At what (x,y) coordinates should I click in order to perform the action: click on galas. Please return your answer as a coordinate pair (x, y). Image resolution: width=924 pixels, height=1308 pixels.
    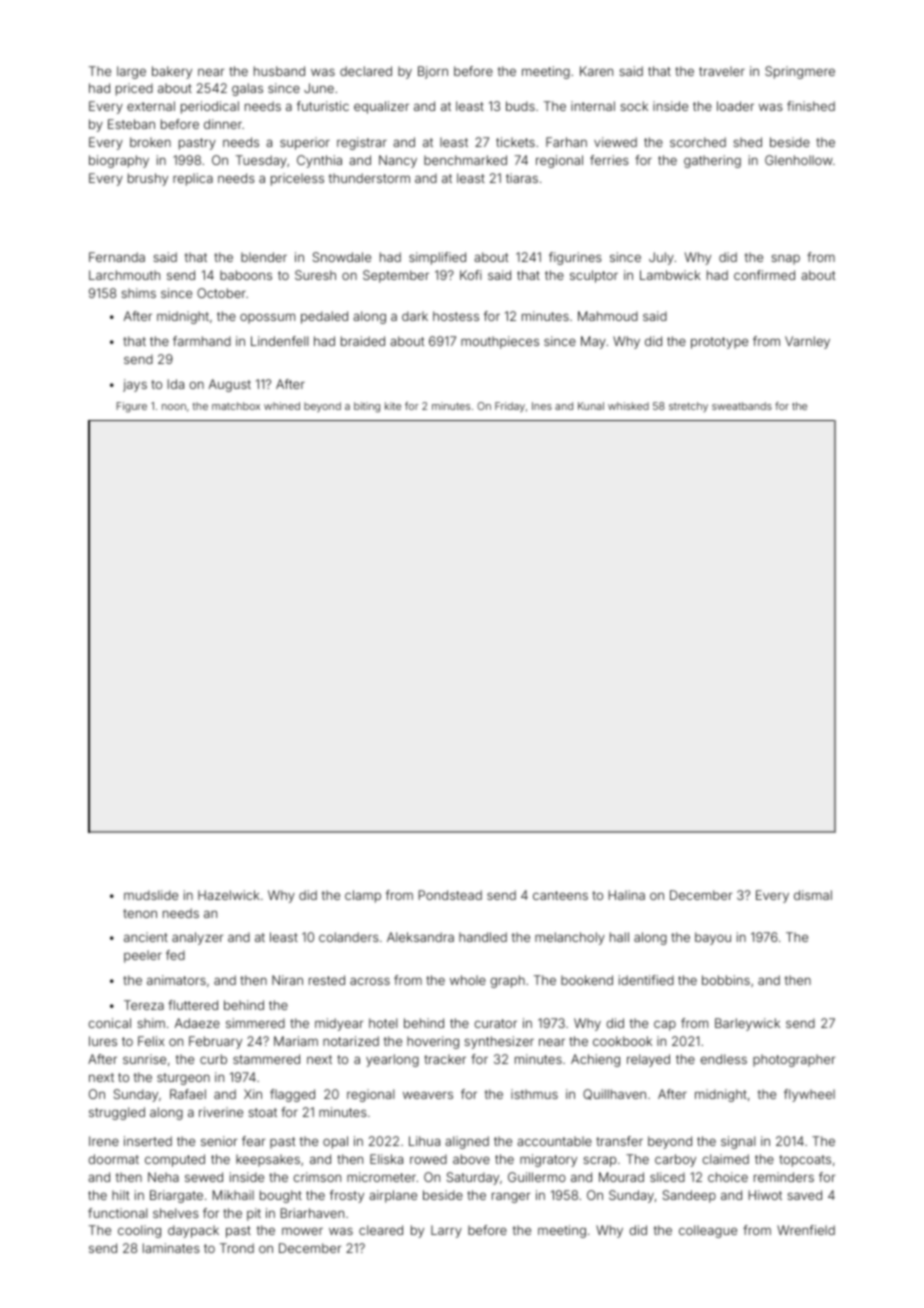
    Looking at the image, I should click on (247, 89).
